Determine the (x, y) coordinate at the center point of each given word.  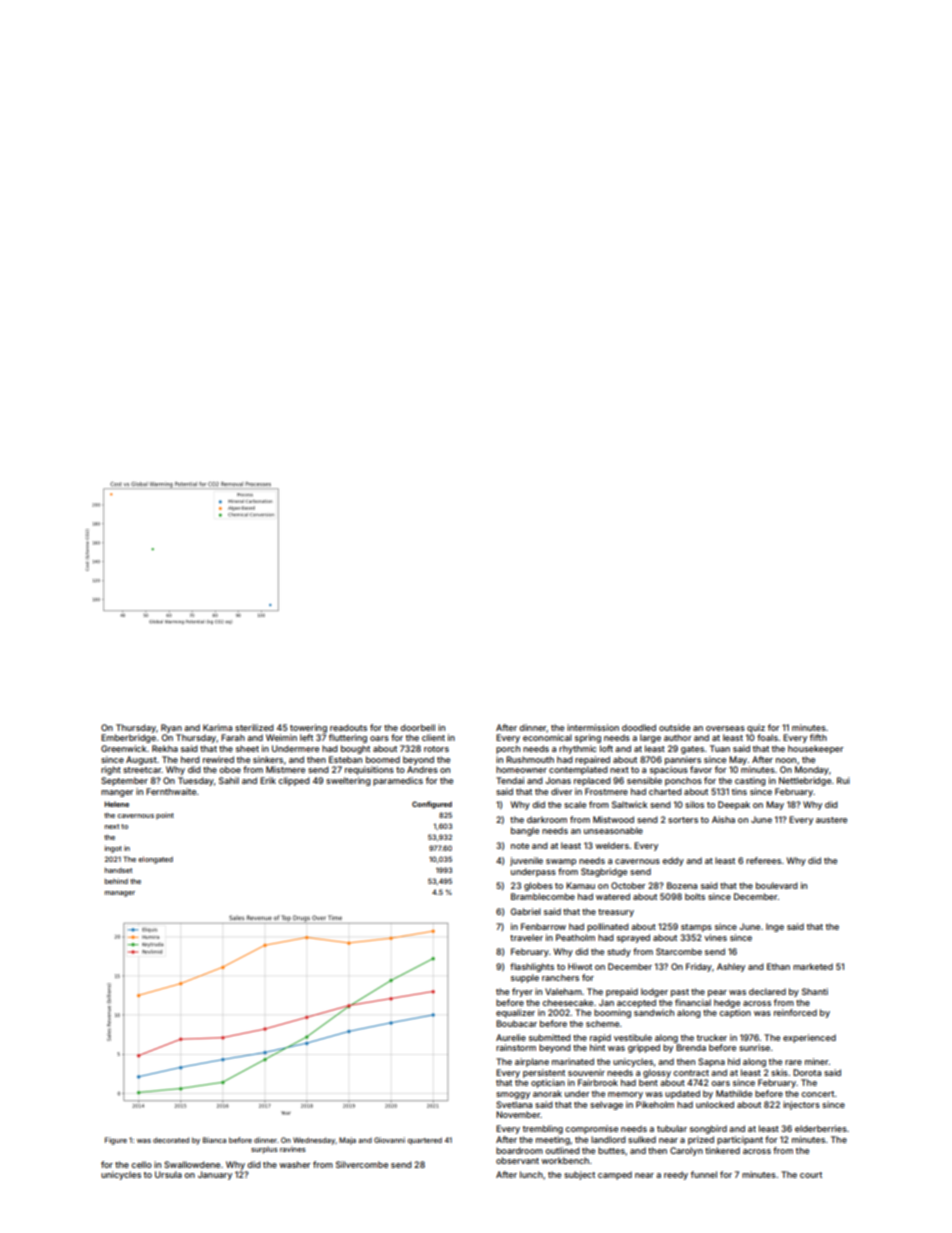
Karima (217, 727)
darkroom (547, 819)
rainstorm (516, 1047)
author (678, 737)
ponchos (683, 781)
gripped (644, 1048)
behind (116, 881)
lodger (654, 992)
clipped (294, 781)
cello (141, 1164)
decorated (171, 1140)
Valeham (563, 991)
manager (120, 894)
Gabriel (526, 911)
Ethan (778, 966)
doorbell (417, 727)
